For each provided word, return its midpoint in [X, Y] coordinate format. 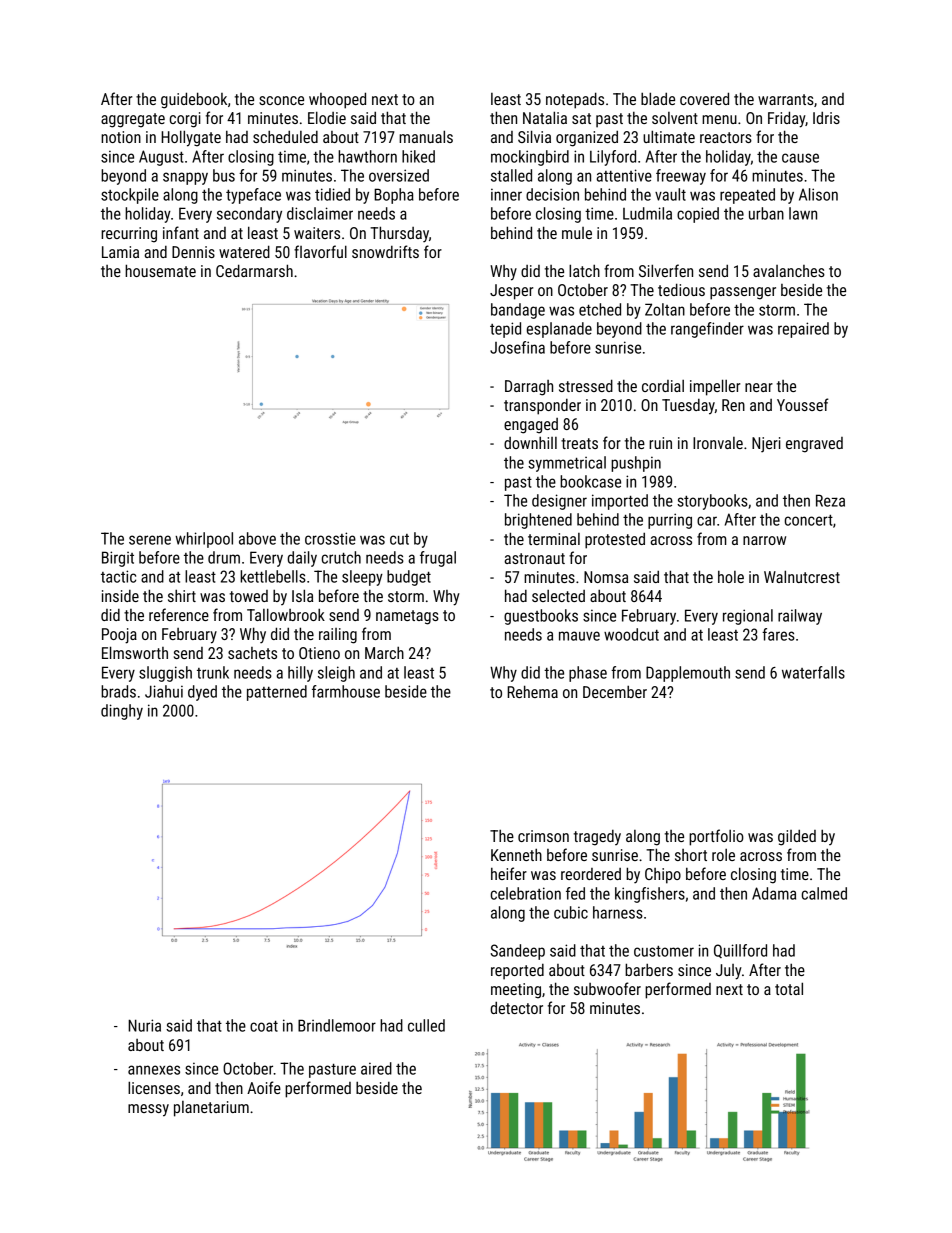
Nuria [144, 1025]
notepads [575, 100]
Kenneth [516, 854]
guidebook [194, 100]
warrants [786, 99]
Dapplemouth [688, 674]
